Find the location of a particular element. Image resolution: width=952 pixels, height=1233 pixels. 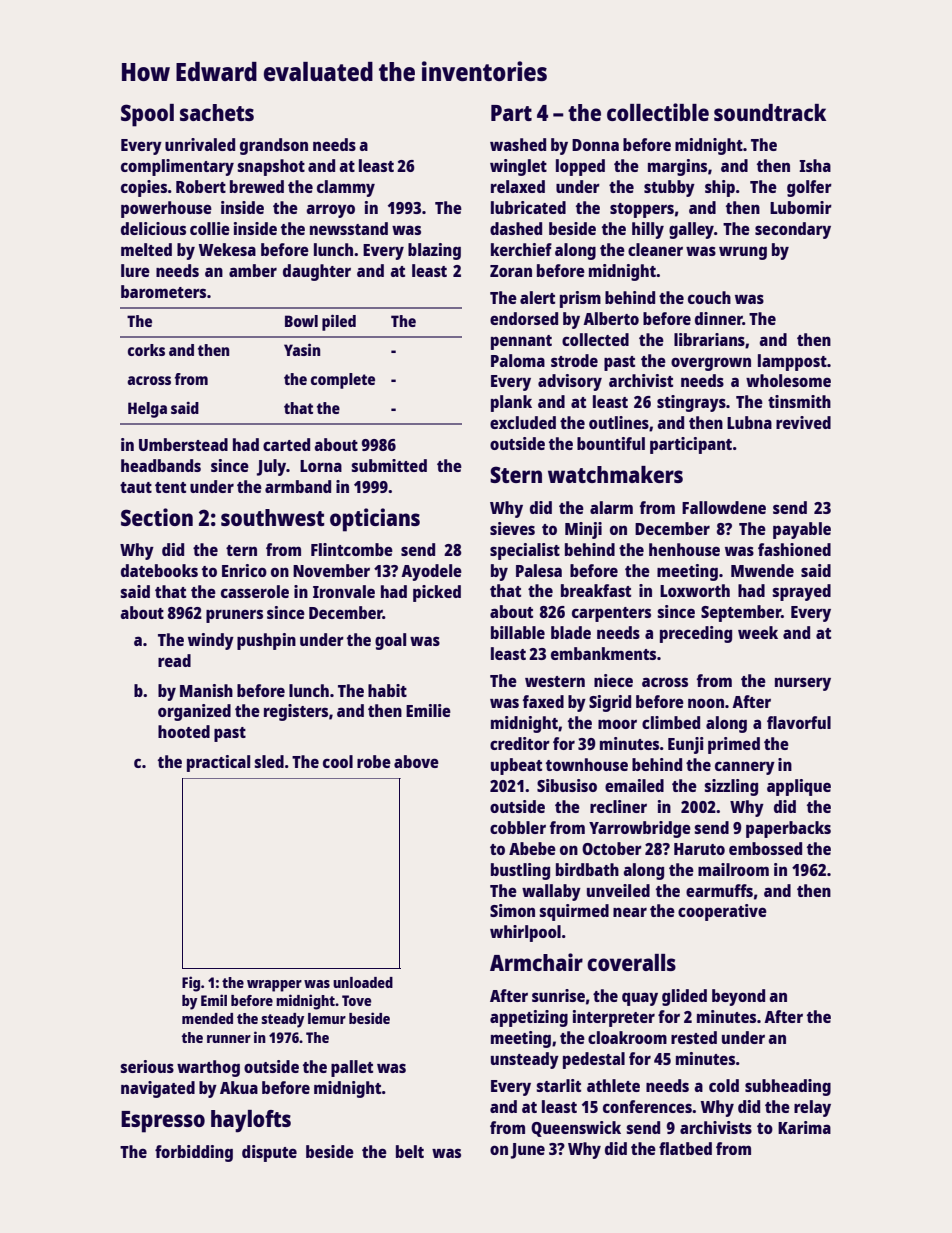

grandson is located at coordinates (274, 146).
